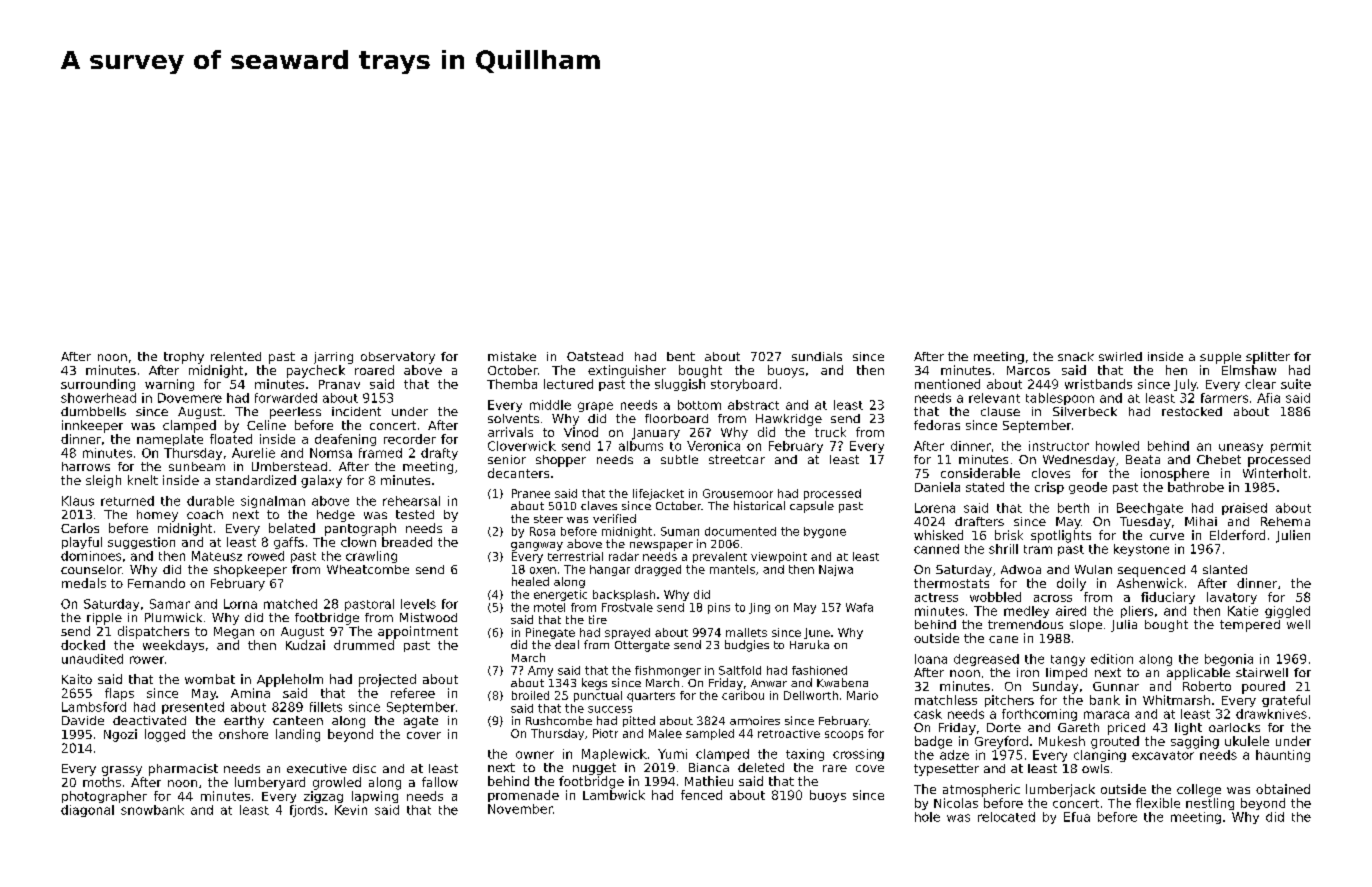  I want to click on sundials, so click(817, 356).
